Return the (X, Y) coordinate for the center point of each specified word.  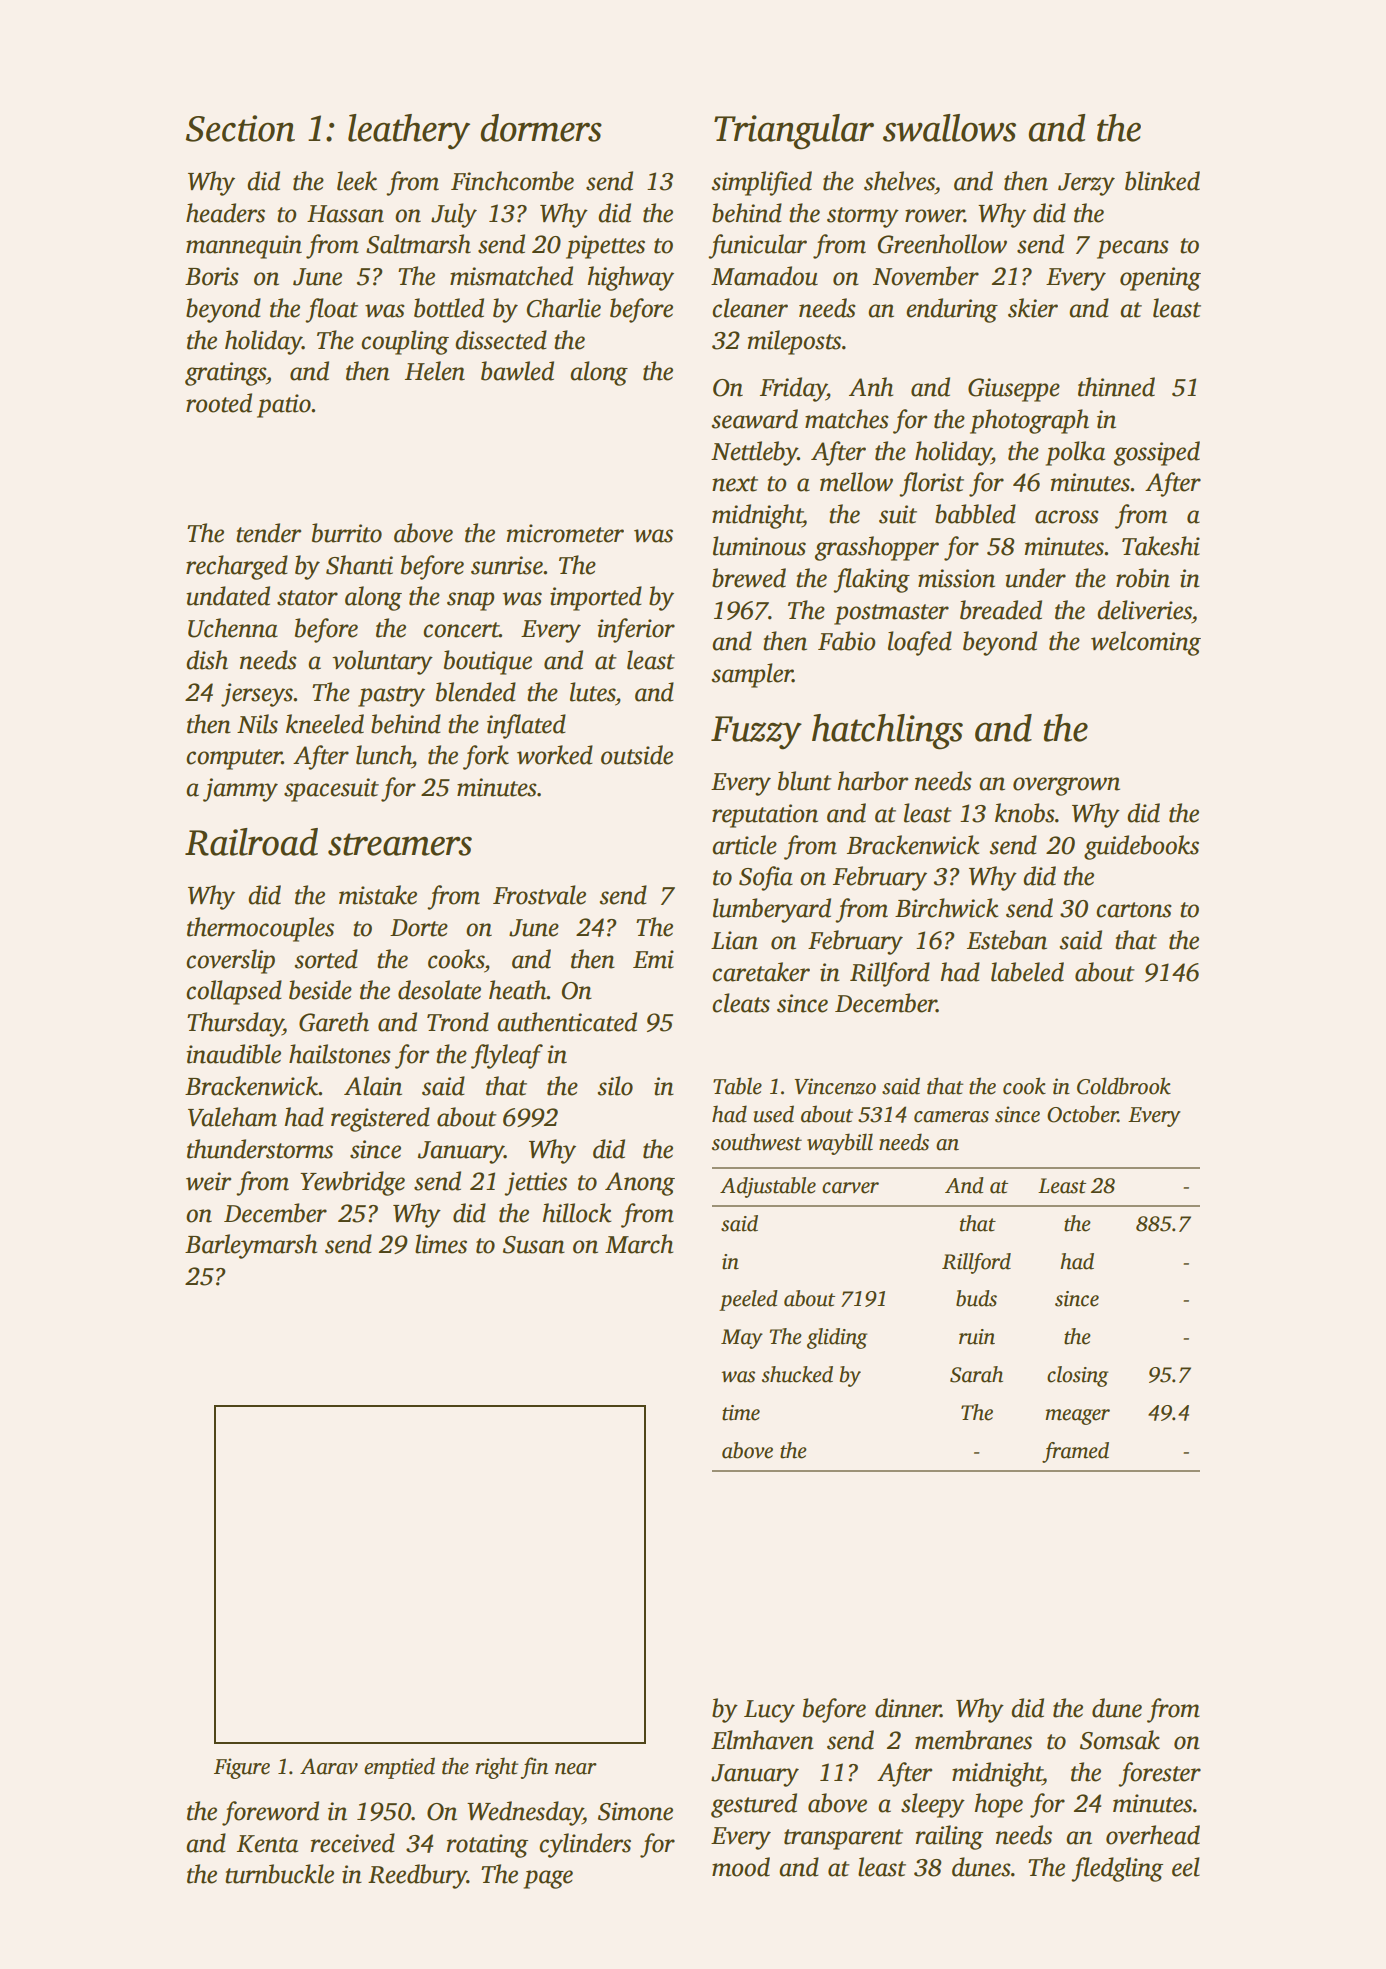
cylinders (585, 1845)
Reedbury (417, 1876)
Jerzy (1086, 184)
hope (998, 1805)
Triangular (794, 132)
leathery (409, 132)
